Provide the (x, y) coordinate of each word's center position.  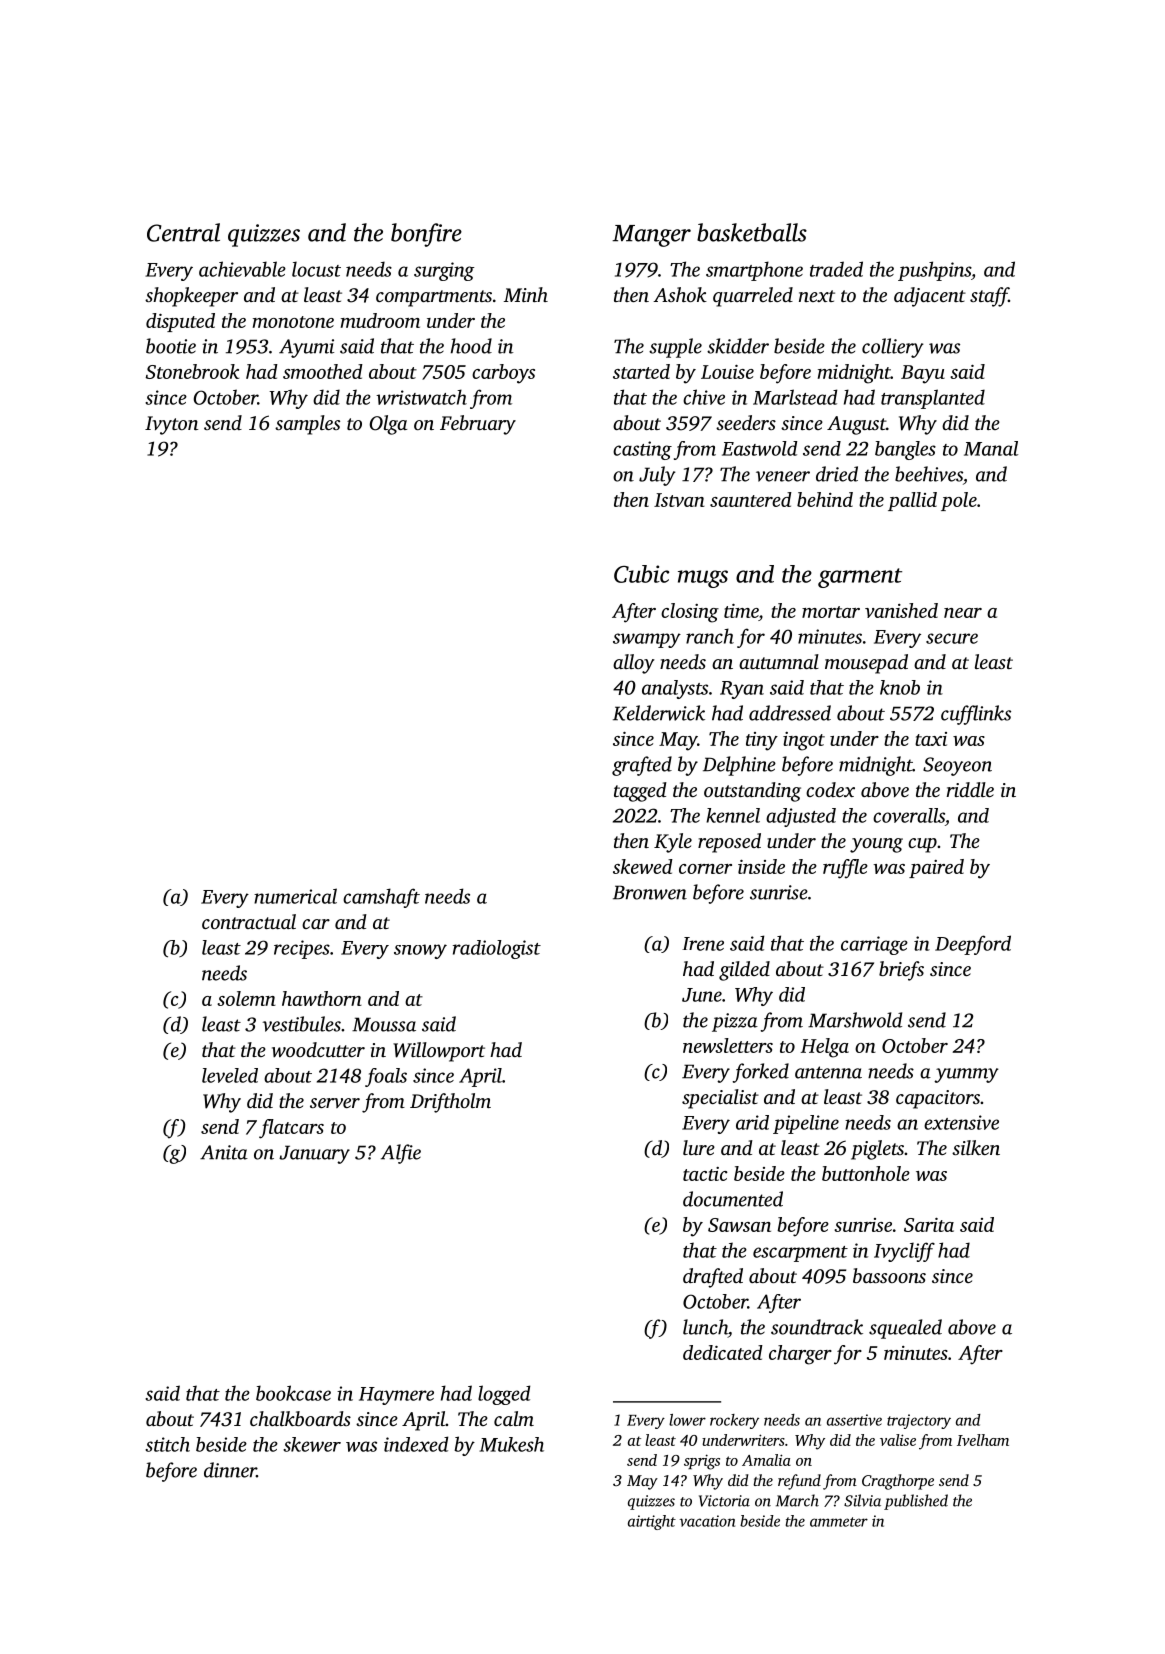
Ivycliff (904, 1252)
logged (504, 1395)
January (314, 1154)
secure (952, 638)
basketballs (752, 232)
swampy (647, 640)
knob (900, 687)
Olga (388, 425)
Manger (651, 236)
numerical (295, 896)
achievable (242, 269)
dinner (230, 1470)
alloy (634, 664)
